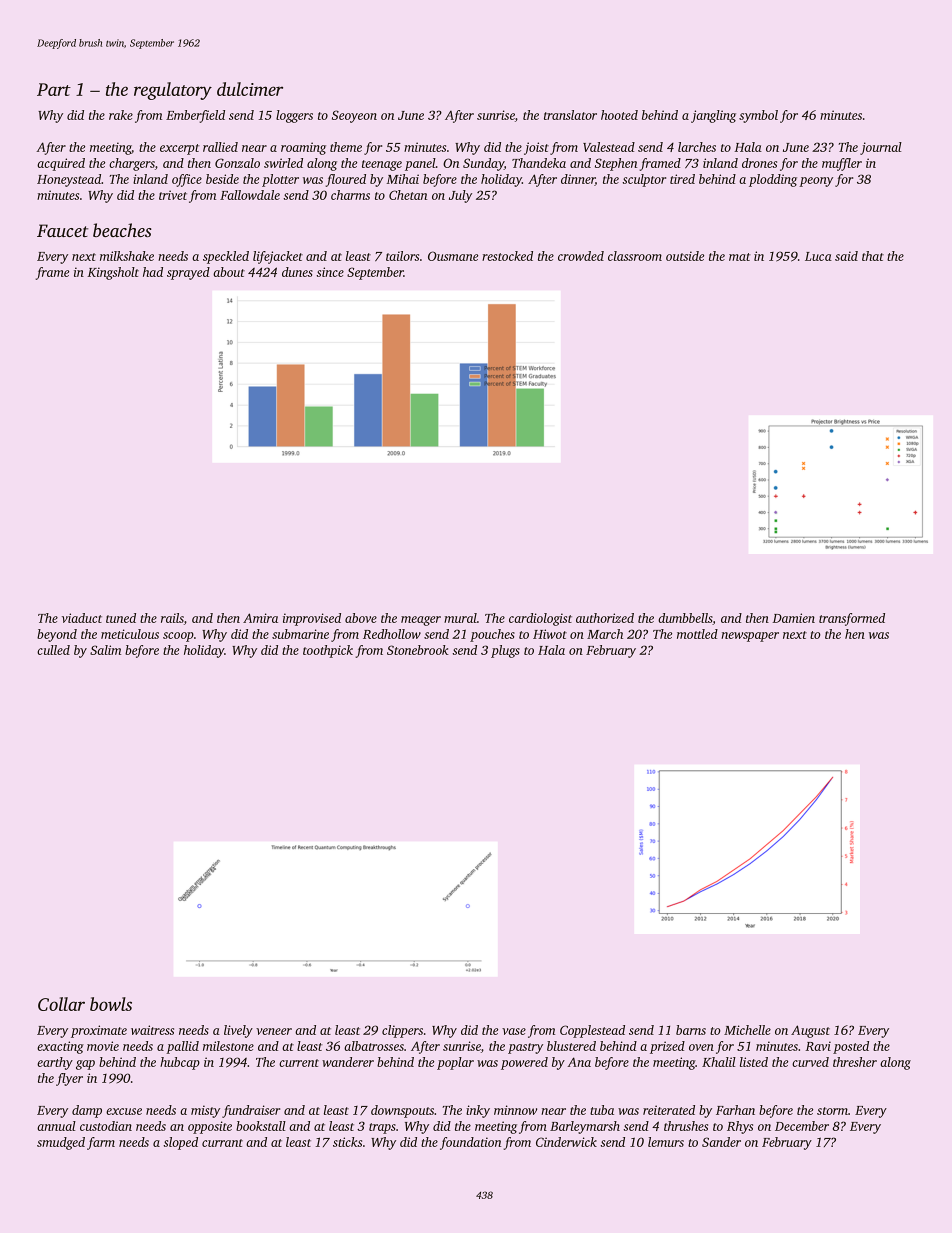 Image resolution: width=952 pixels, height=1233 pixels. Describe the element at coordinates (832, 1111) in the document. I see `storm` at that location.
